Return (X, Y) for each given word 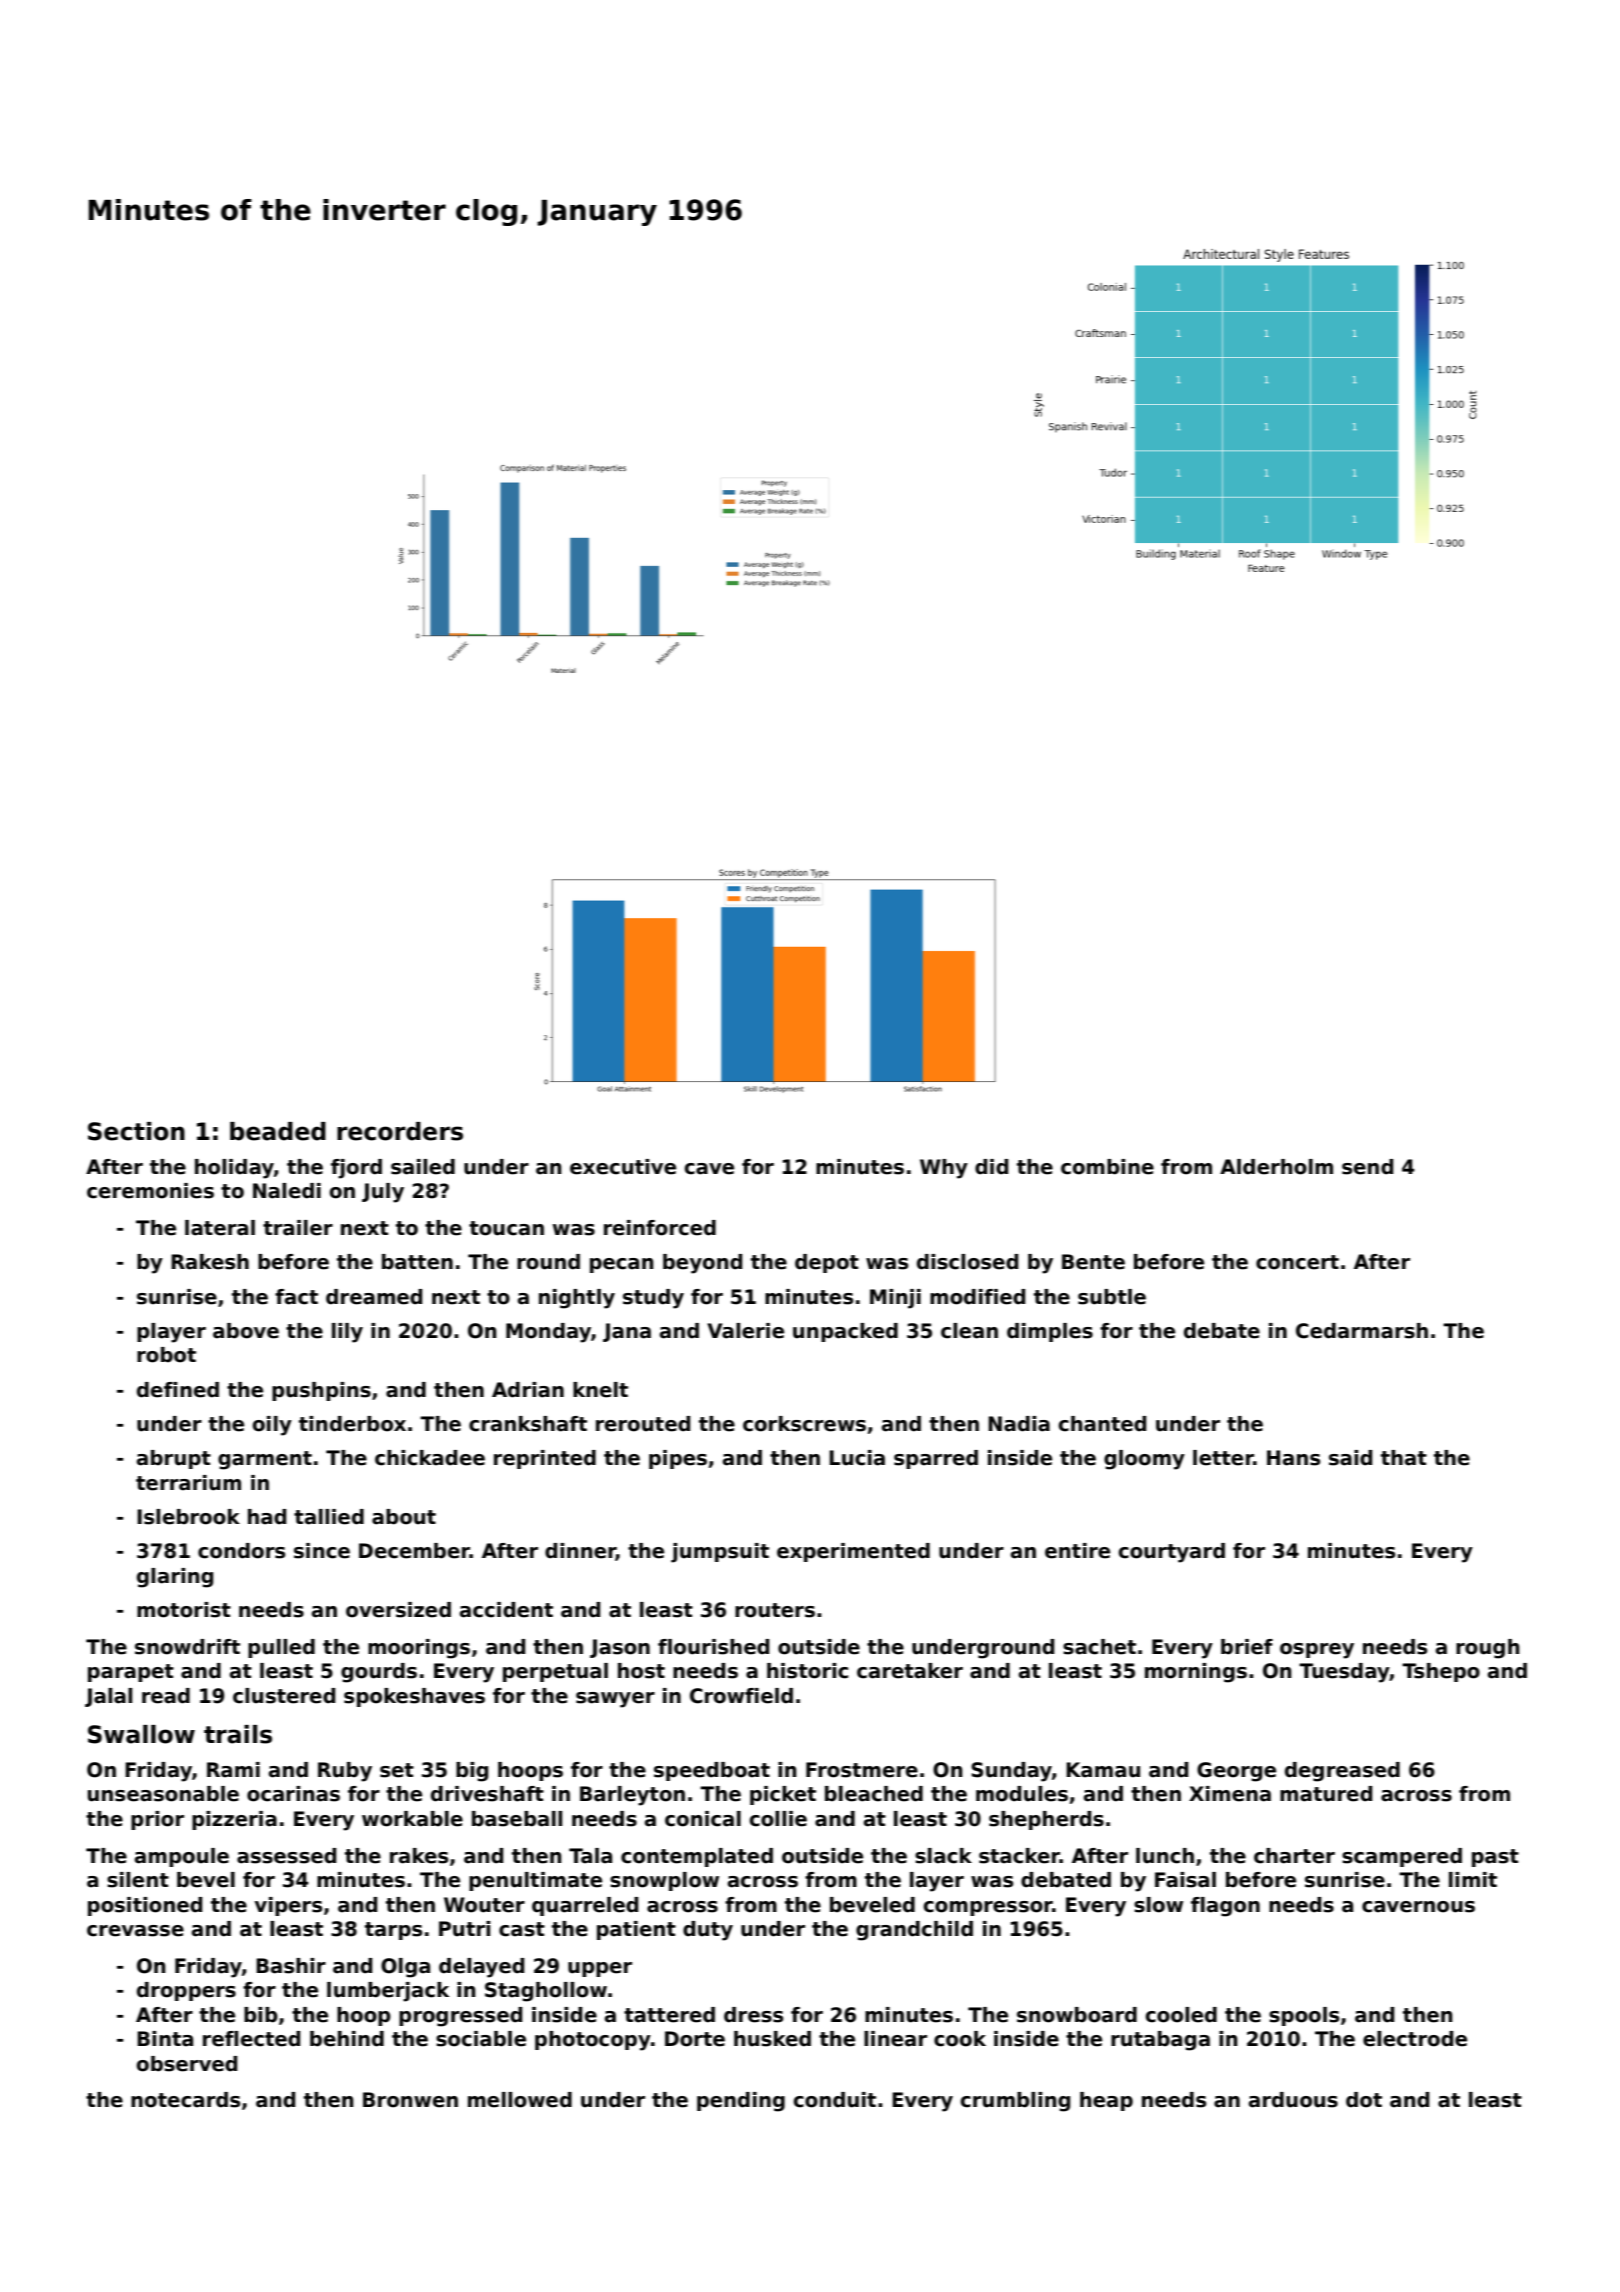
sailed (423, 1167)
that (1404, 1458)
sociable (481, 2039)
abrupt (174, 1459)
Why (944, 1169)
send (1367, 1167)
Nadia (1019, 1424)
